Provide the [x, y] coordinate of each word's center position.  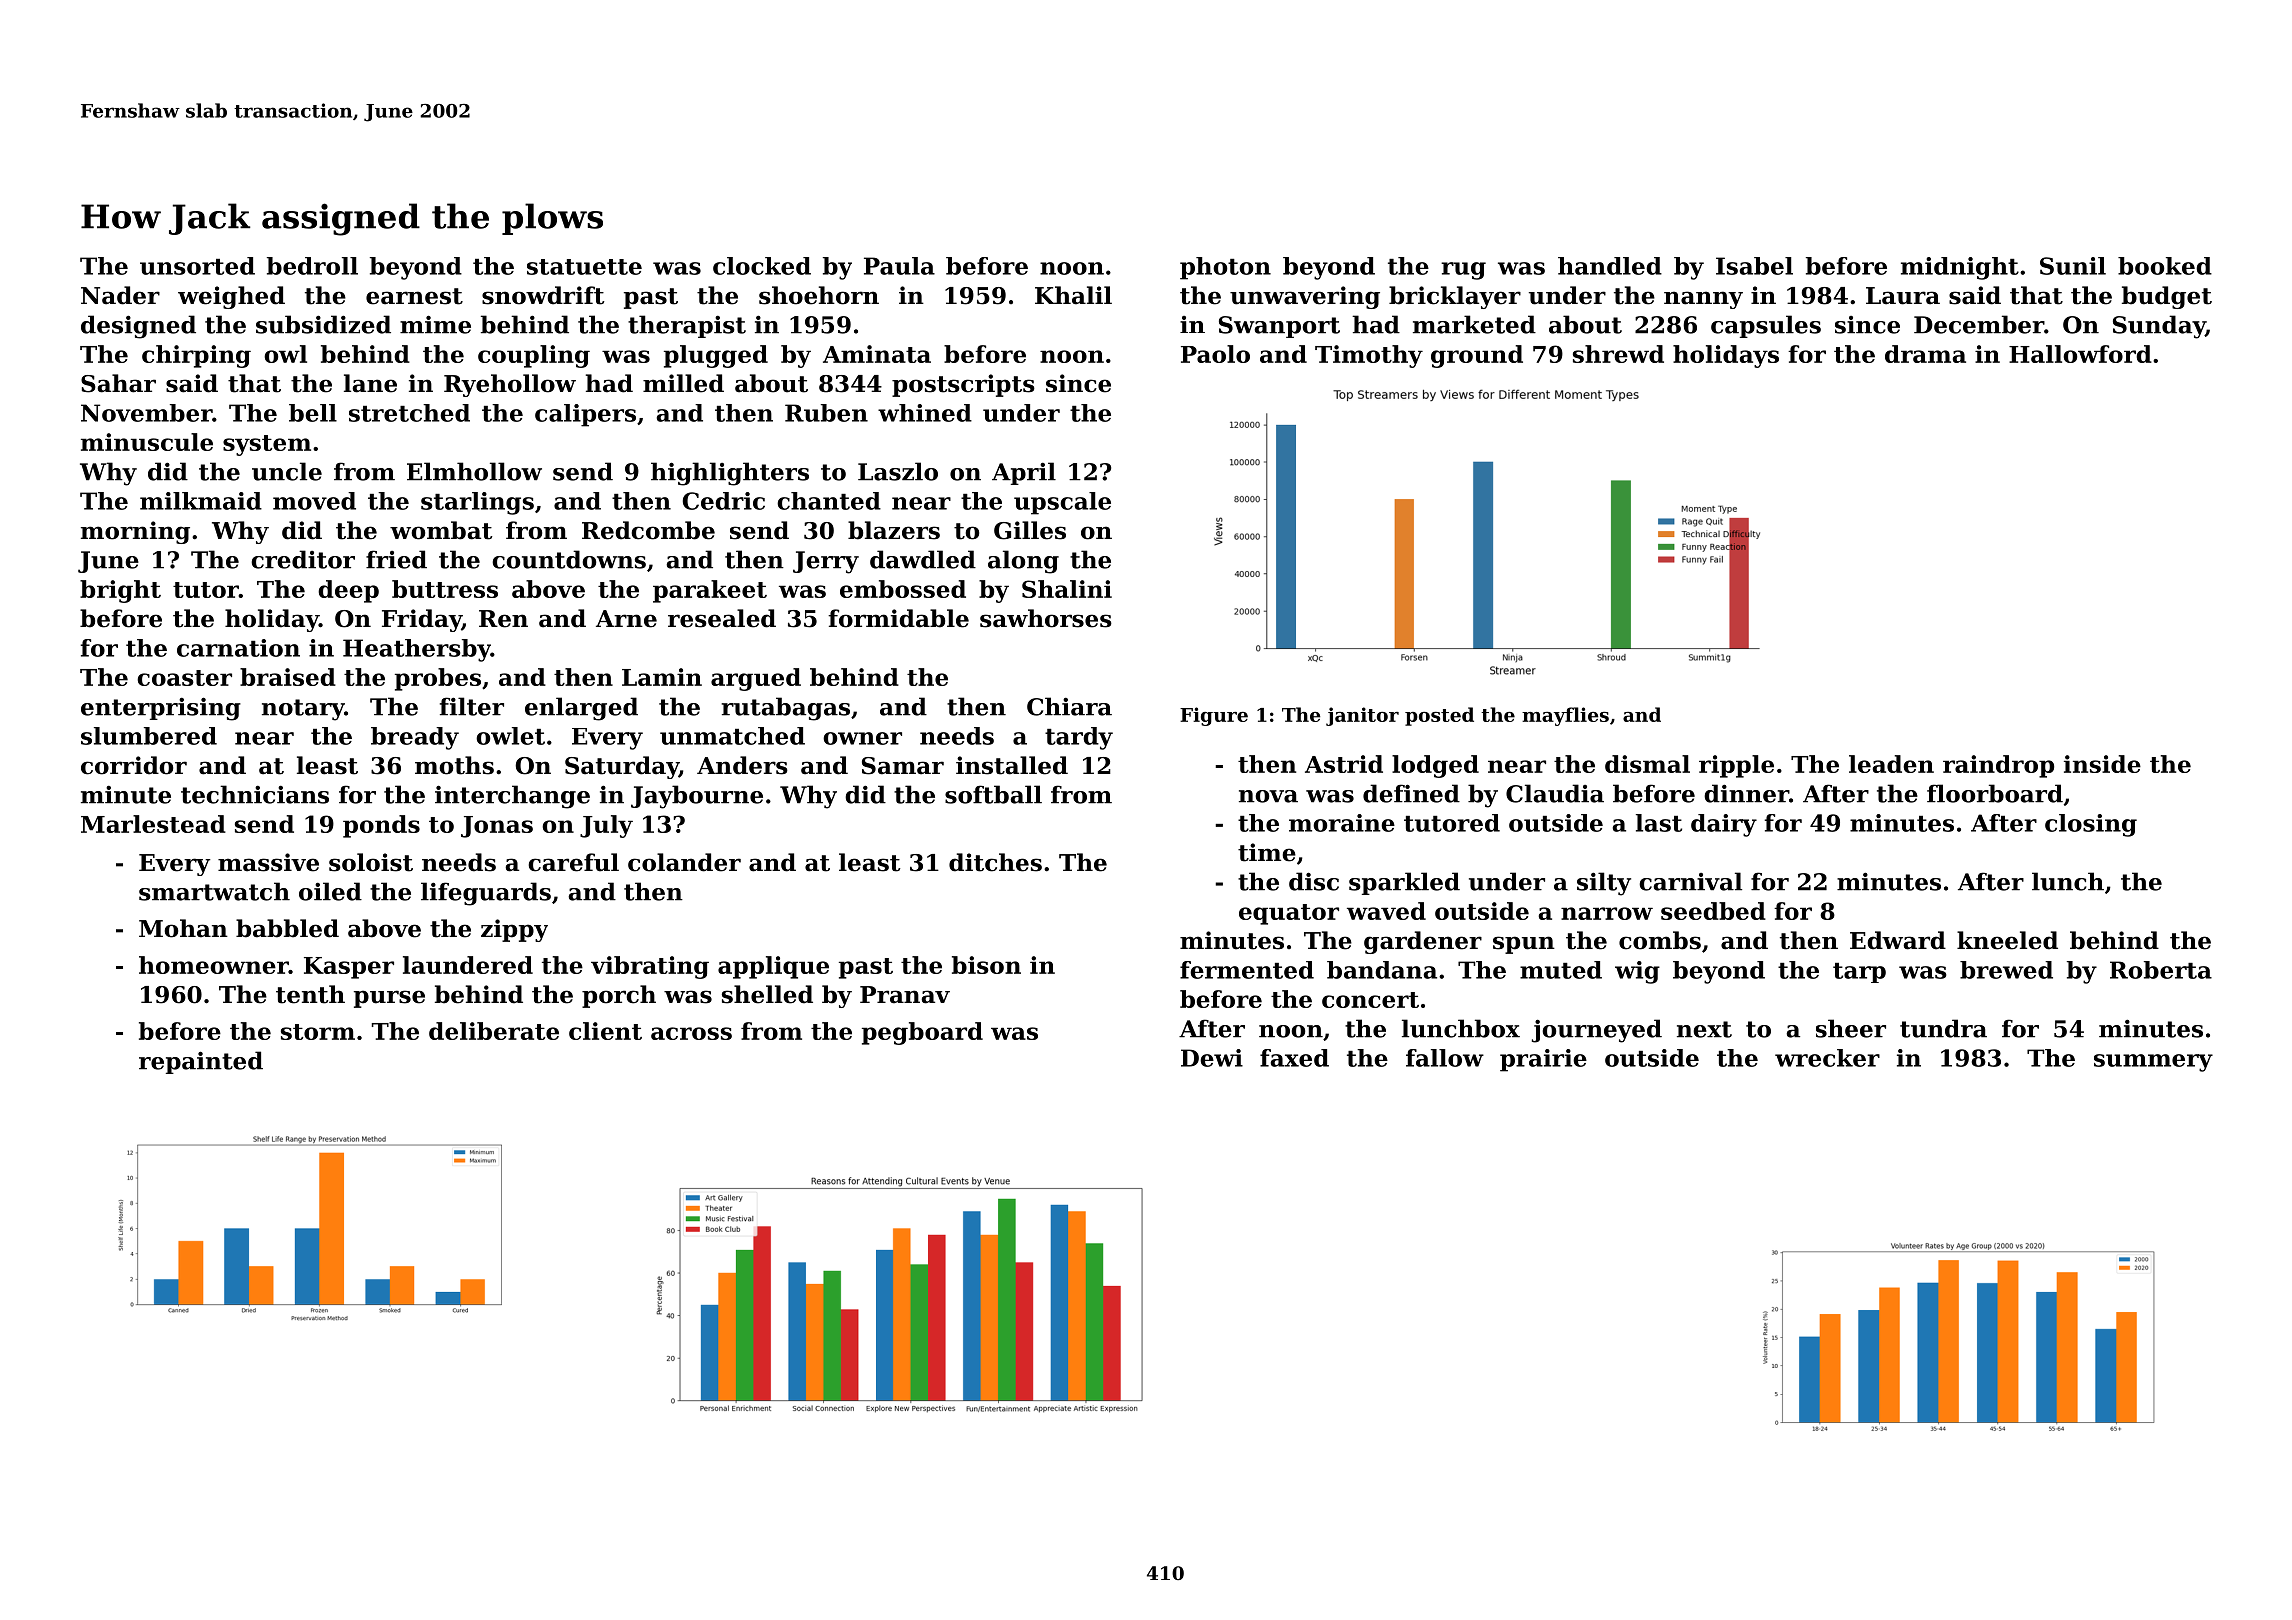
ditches [995, 862]
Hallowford [2080, 354]
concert [1370, 1000]
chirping [196, 356]
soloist [371, 862]
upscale [1062, 503]
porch [619, 996]
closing [2091, 825]
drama [1925, 354]
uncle [287, 471]
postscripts [963, 385]
